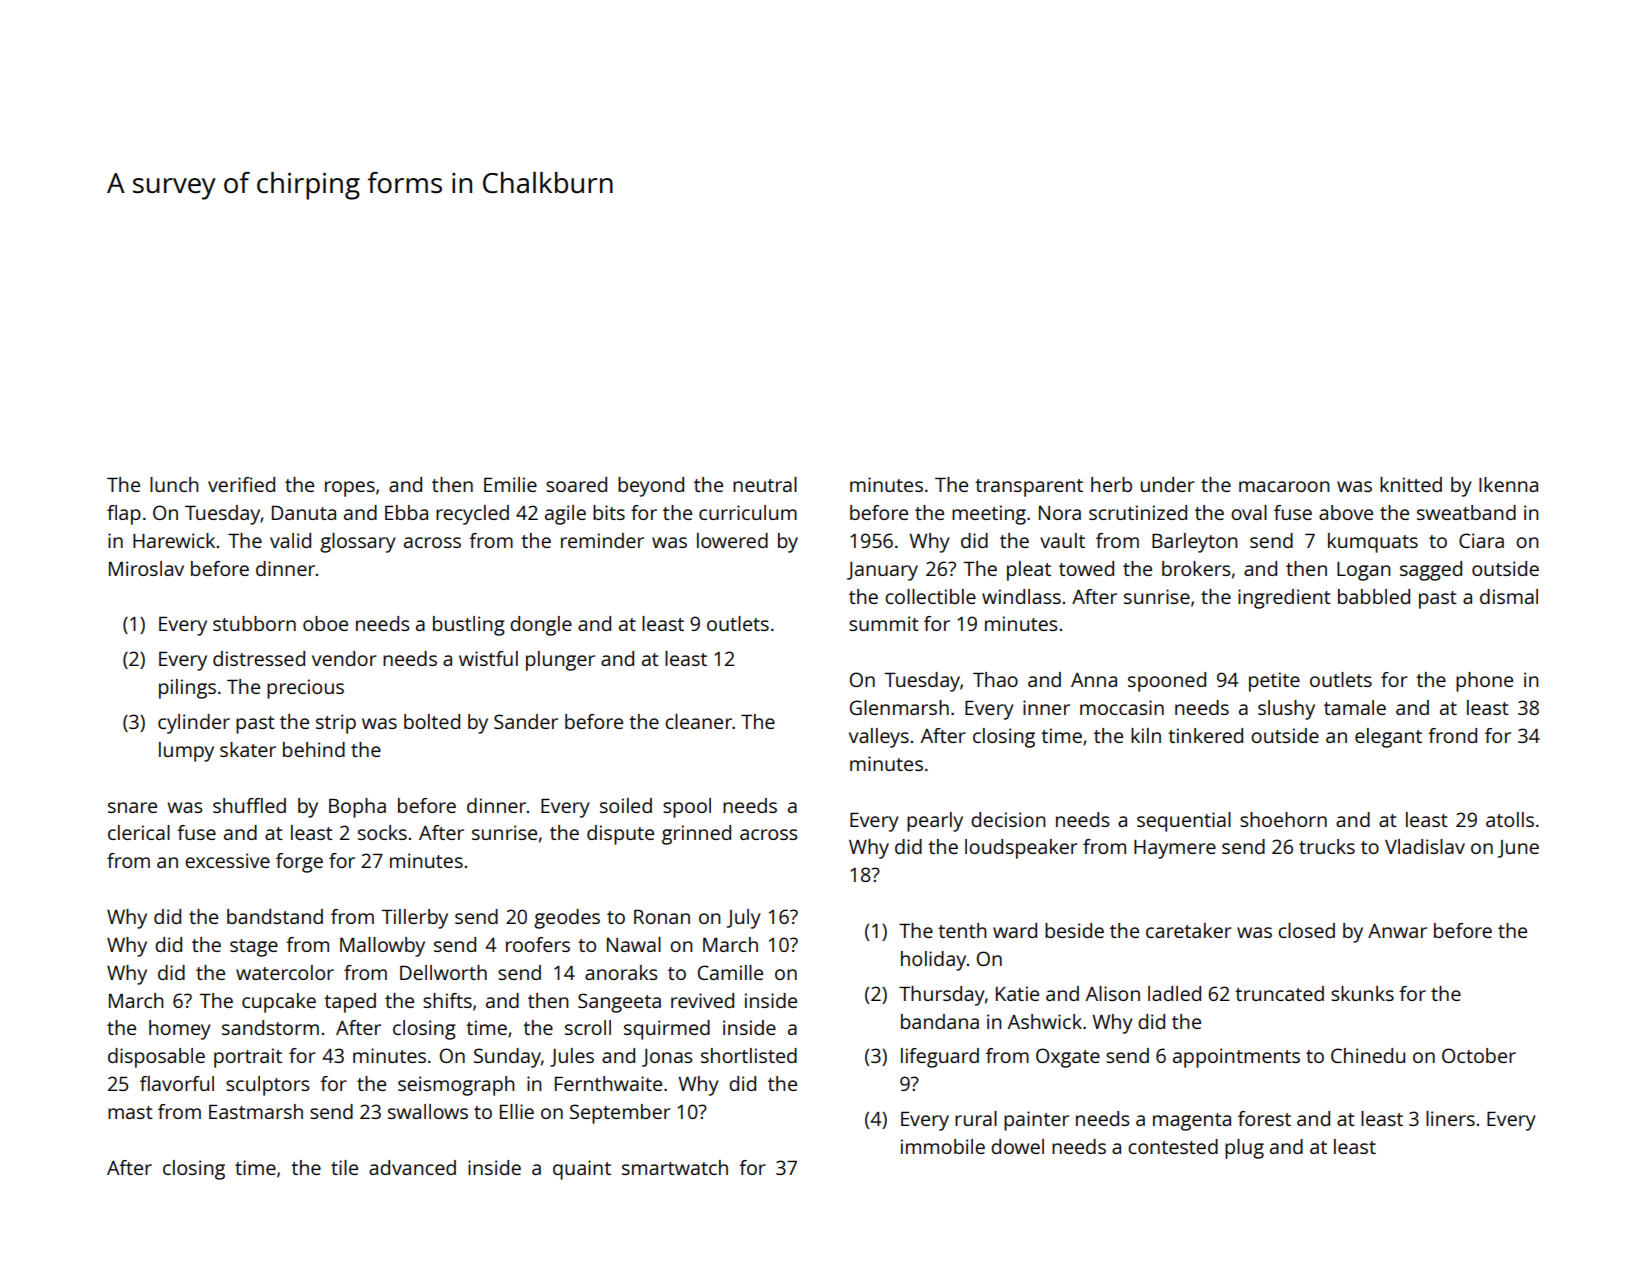  What do you see at coordinates (1244, 1149) in the screenshot?
I see `plug` at bounding box center [1244, 1149].
